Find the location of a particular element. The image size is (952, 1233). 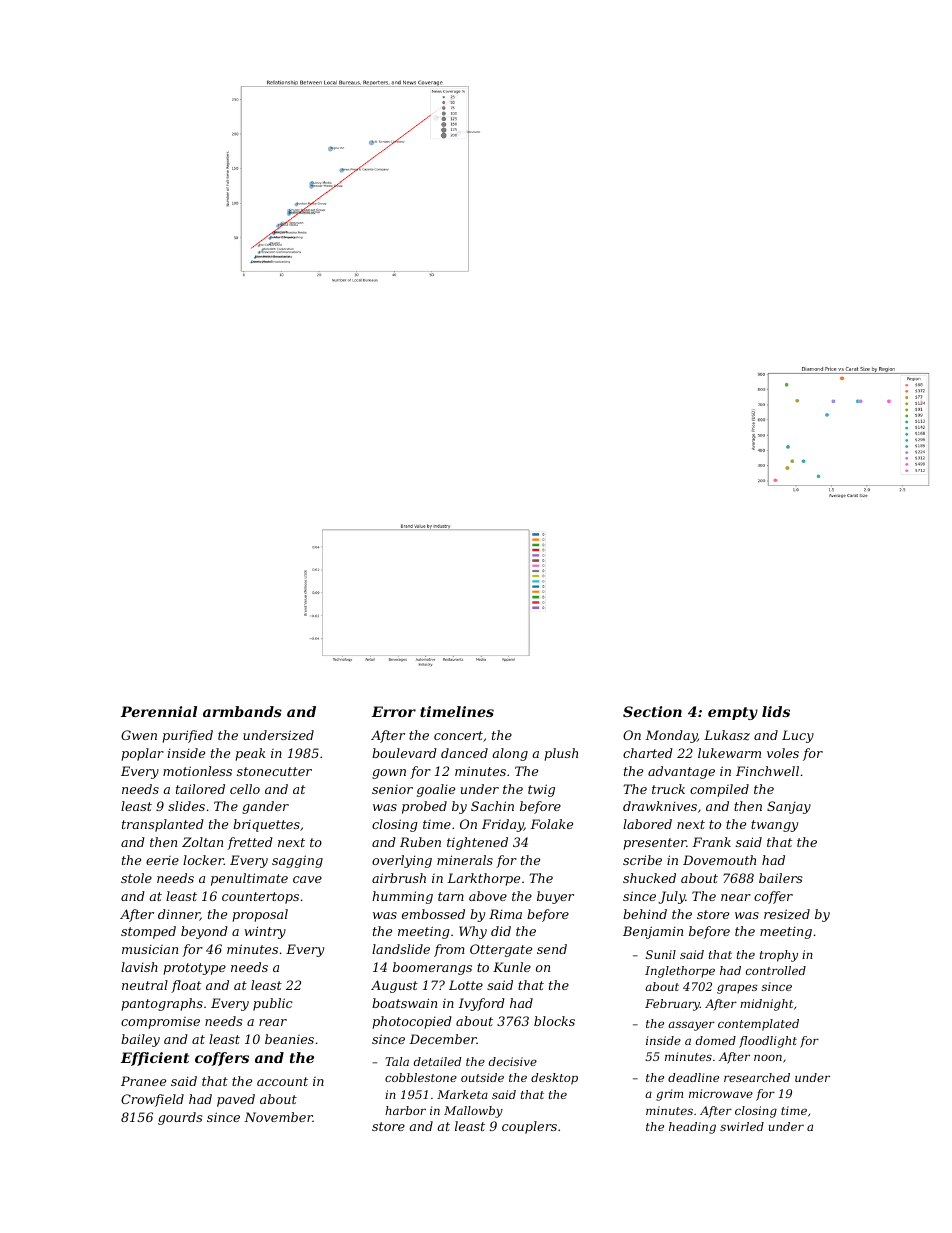

locker is located at coordinates (203, 860).
